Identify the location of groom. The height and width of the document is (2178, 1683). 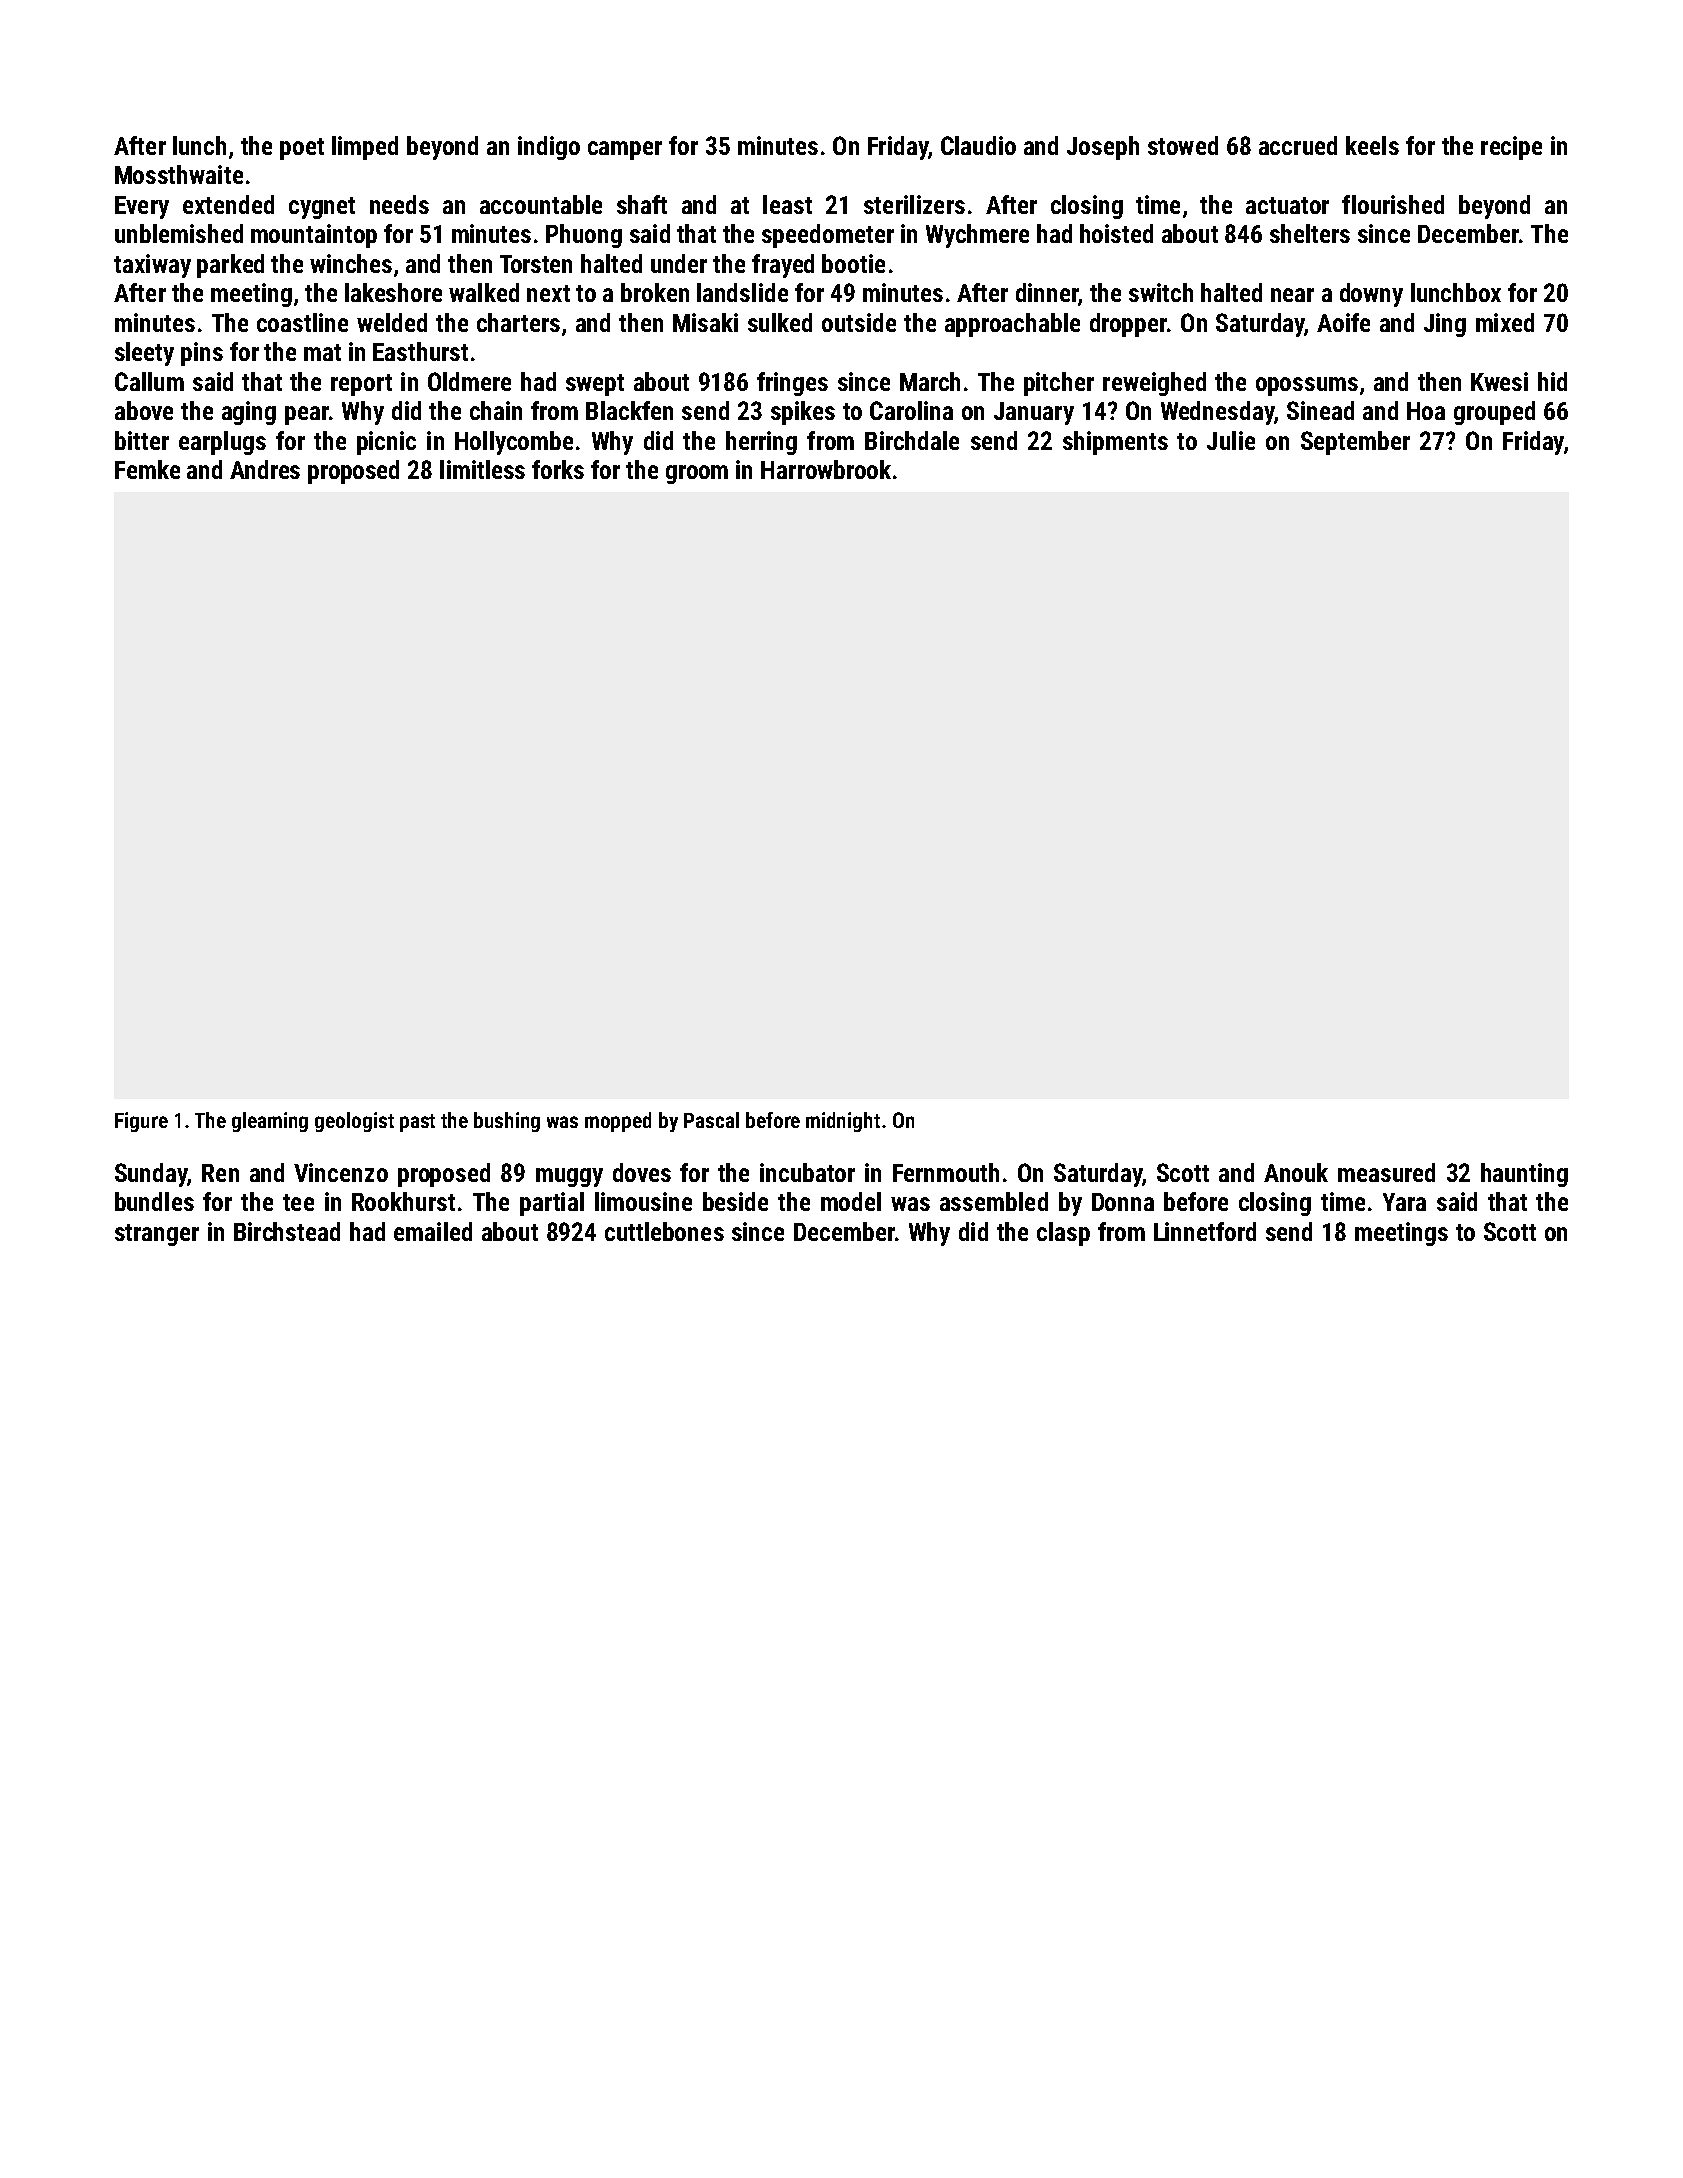
(697, 474).
